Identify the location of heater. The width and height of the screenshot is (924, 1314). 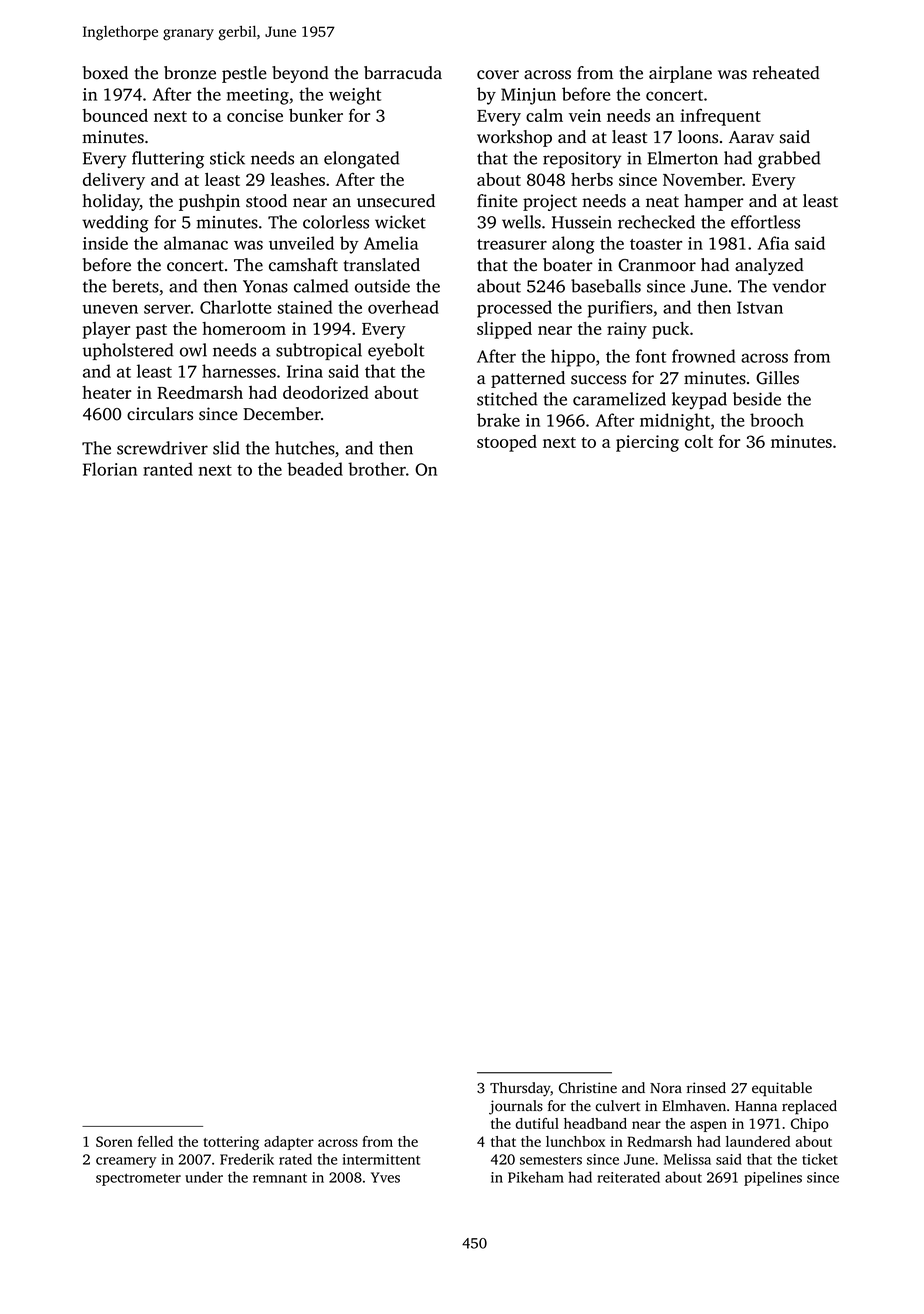
(106, 392).
